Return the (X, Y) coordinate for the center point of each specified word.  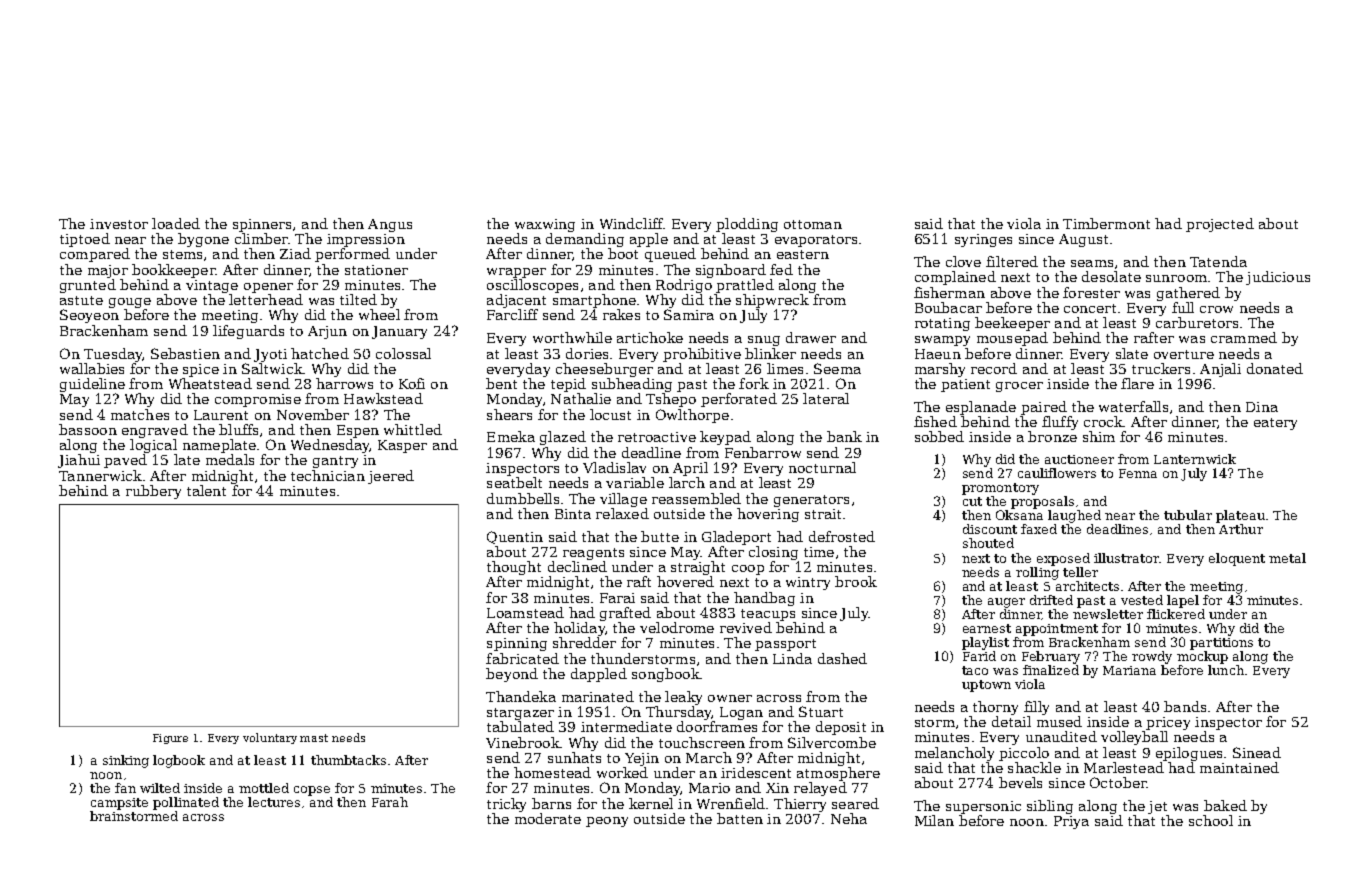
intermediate (626, 726)
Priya (1071, 822)
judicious (1278, 278)
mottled (264, 788)
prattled (745, 286)
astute (81, 300)
